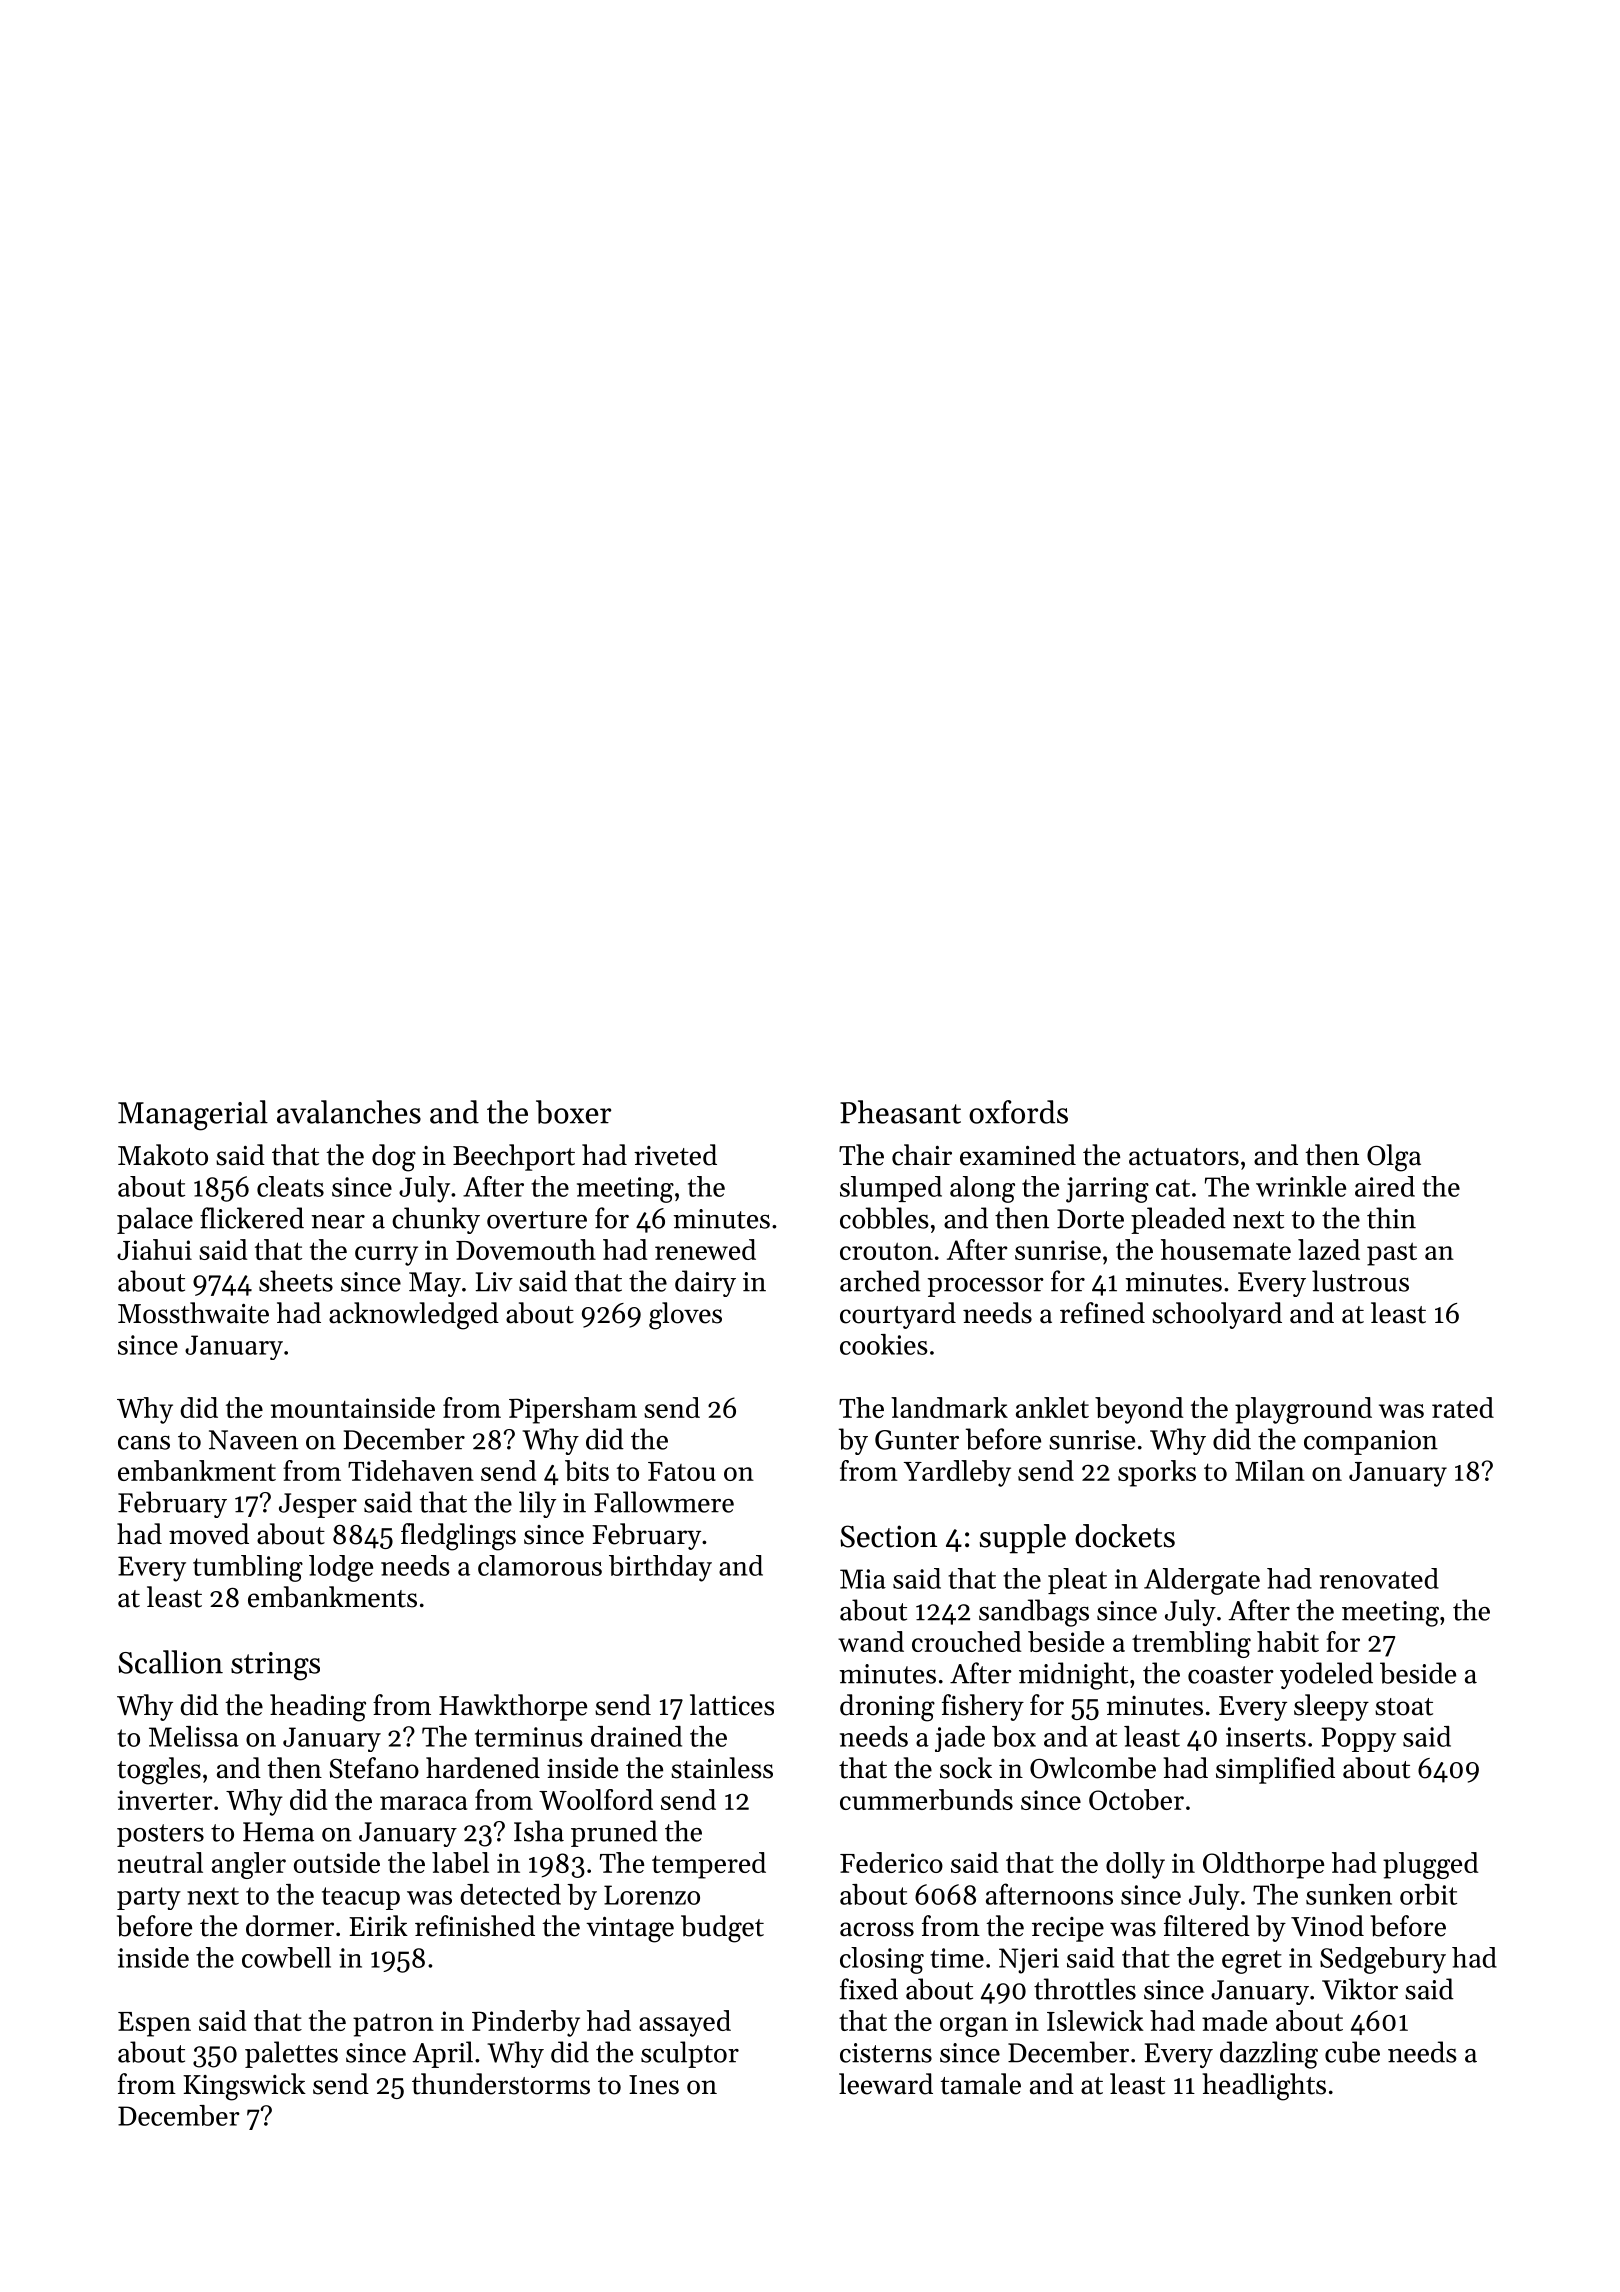  What do you see at coordinates (341, 1568) in the image?
I see `lodge` at bounding box center [341, 1568].
